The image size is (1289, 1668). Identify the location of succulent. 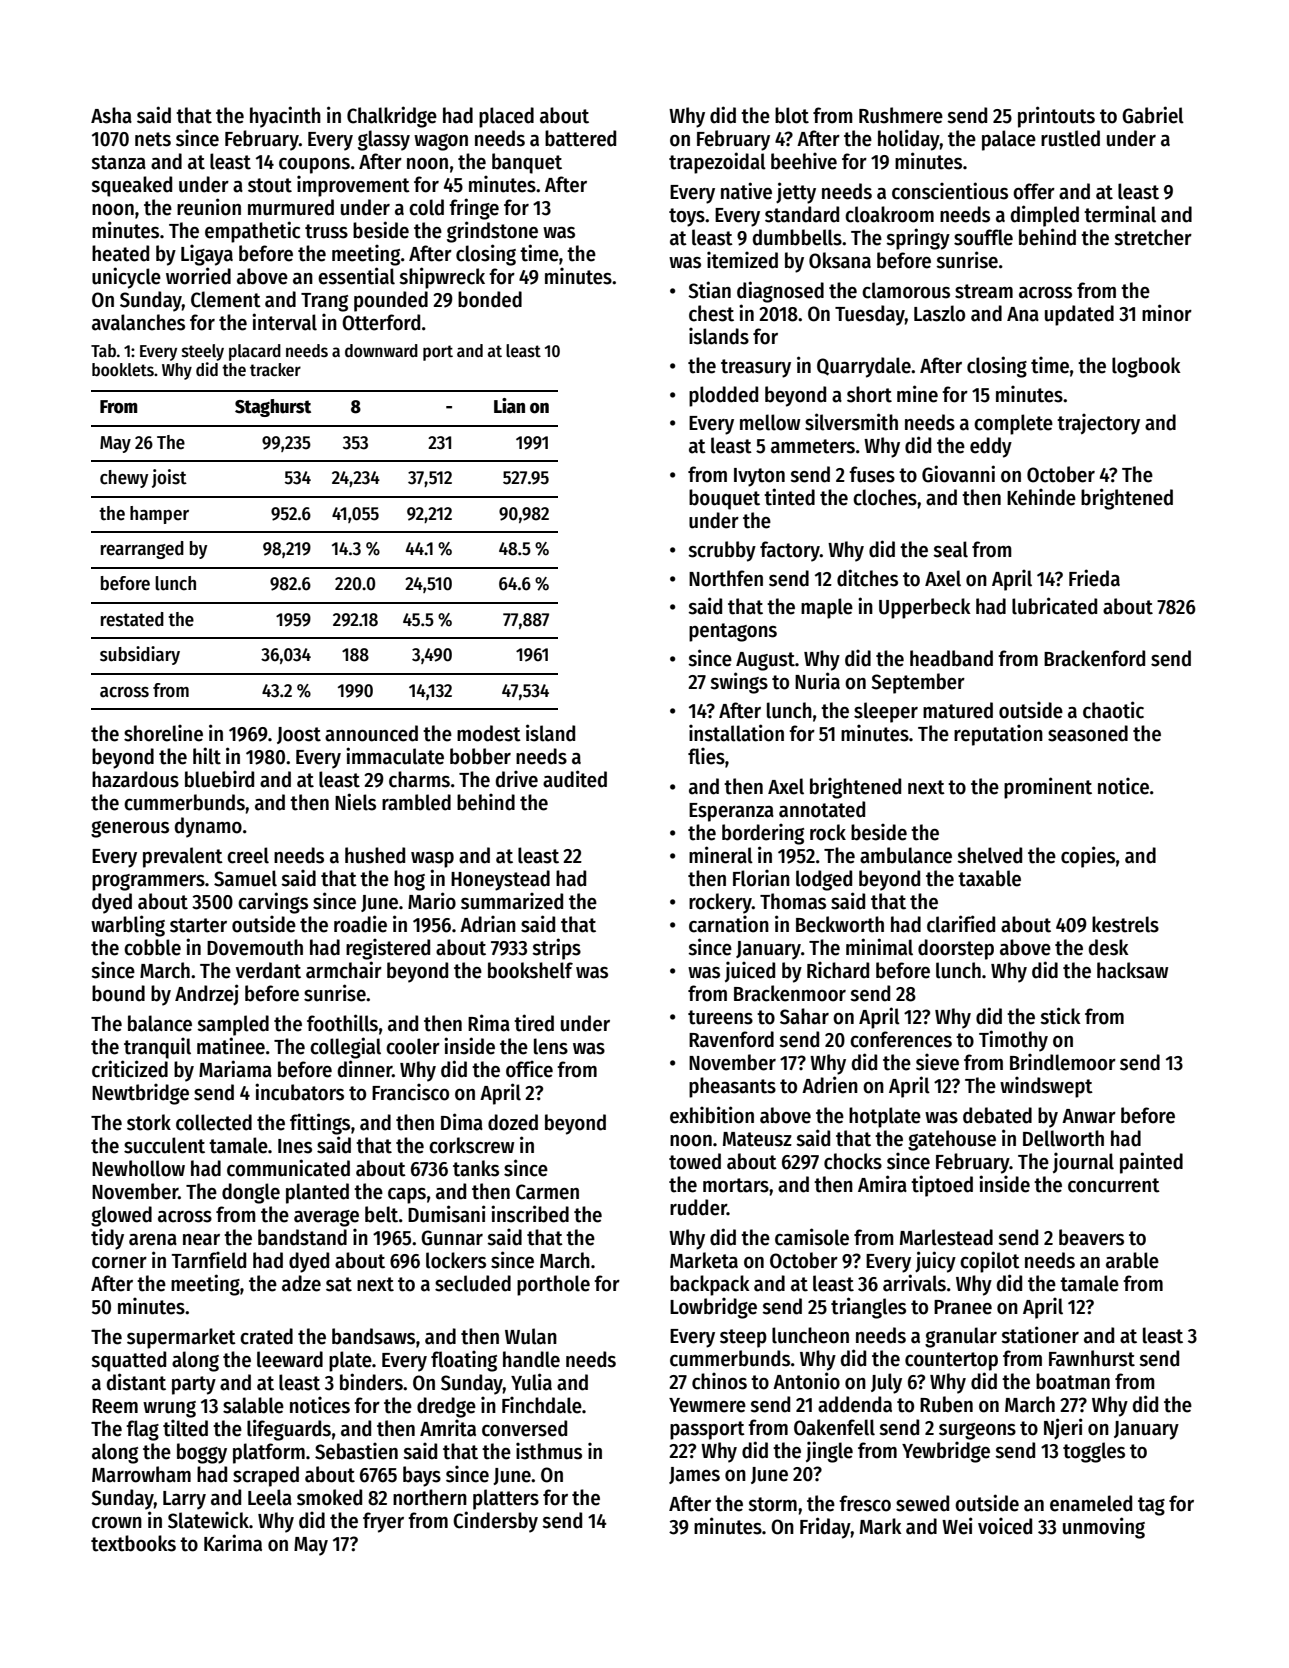
(164, 1145).
